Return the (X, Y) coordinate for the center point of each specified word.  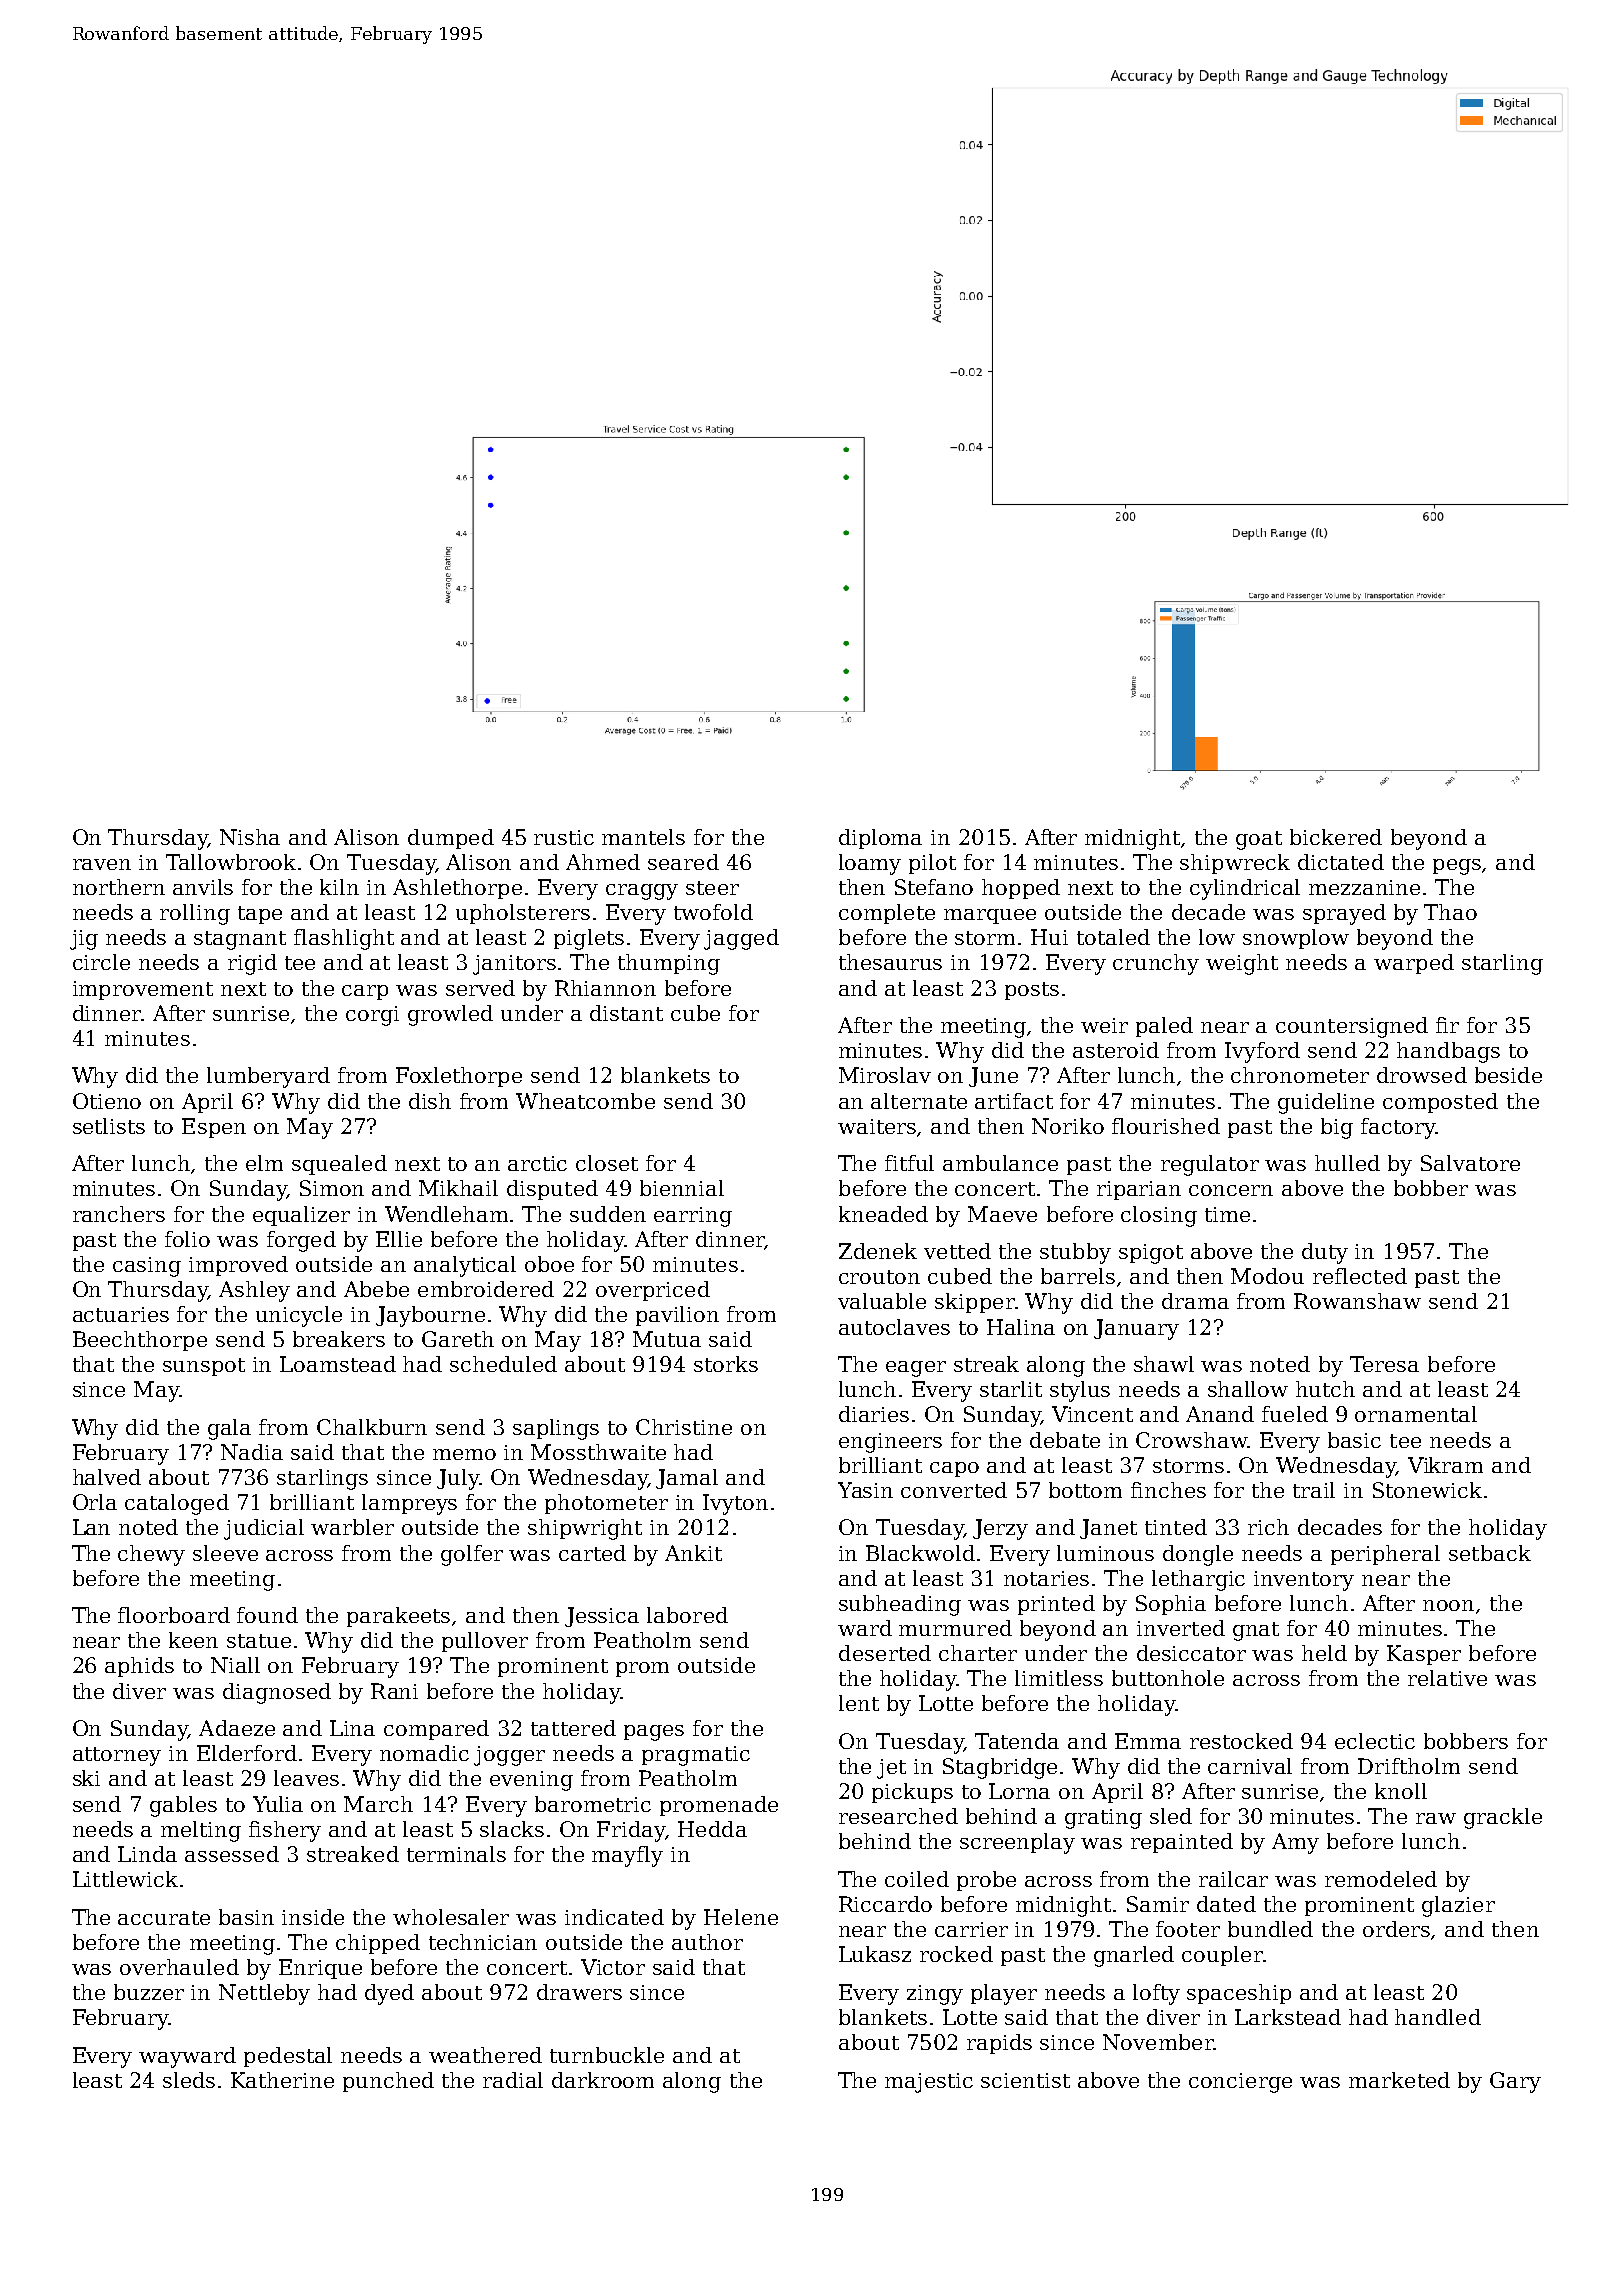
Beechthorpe (140, 1341)
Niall (235, 1665)
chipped (378, 1944)
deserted (885, 1653)
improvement (143, 990)
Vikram (1445, 1465)
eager (916, 1369)
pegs (1457, 867)
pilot (932, 864)
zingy (935, 1995)
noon (1448, 1605)
